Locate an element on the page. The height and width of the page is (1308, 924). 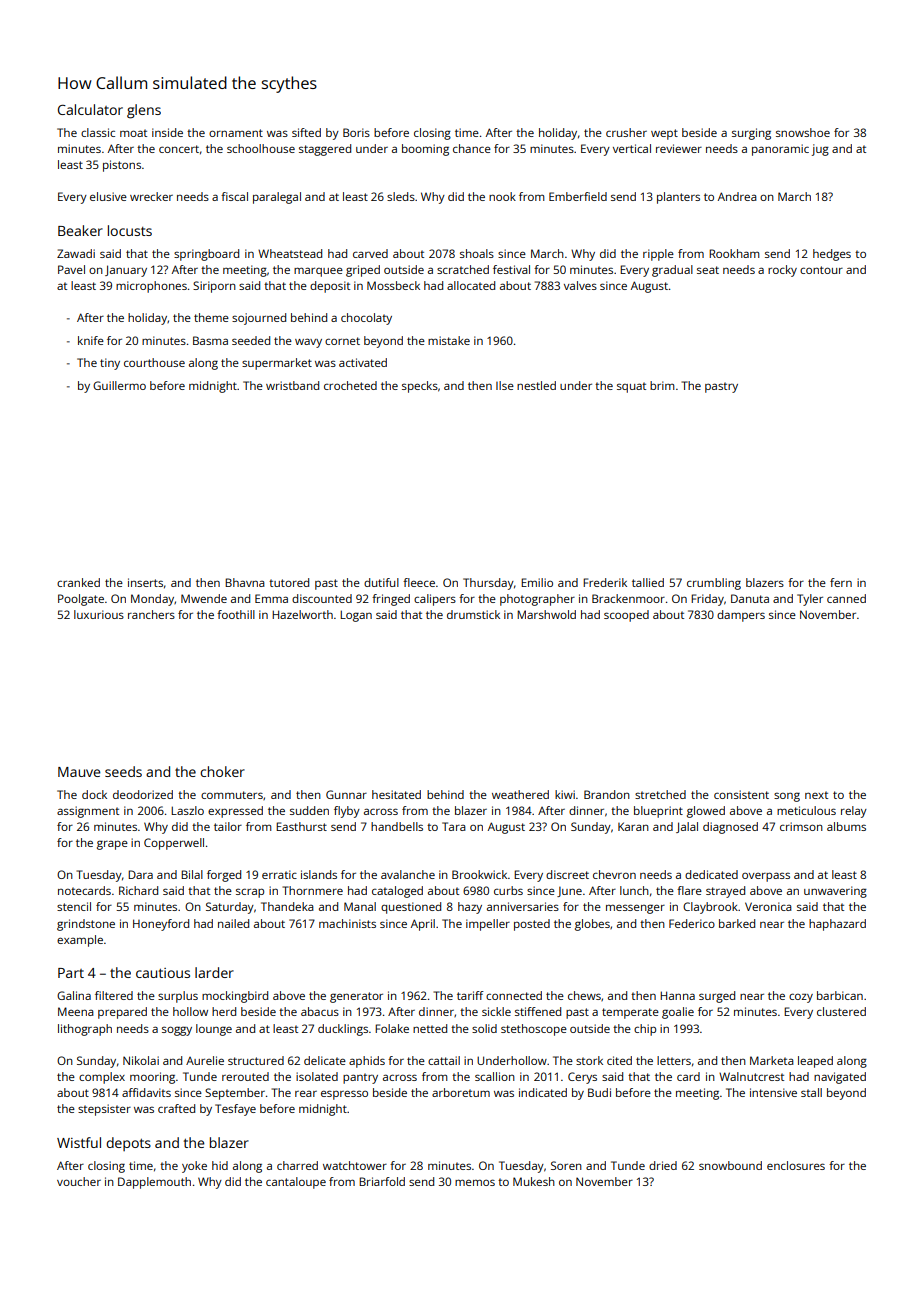
Veronica is located at coordinates (768, 906).
